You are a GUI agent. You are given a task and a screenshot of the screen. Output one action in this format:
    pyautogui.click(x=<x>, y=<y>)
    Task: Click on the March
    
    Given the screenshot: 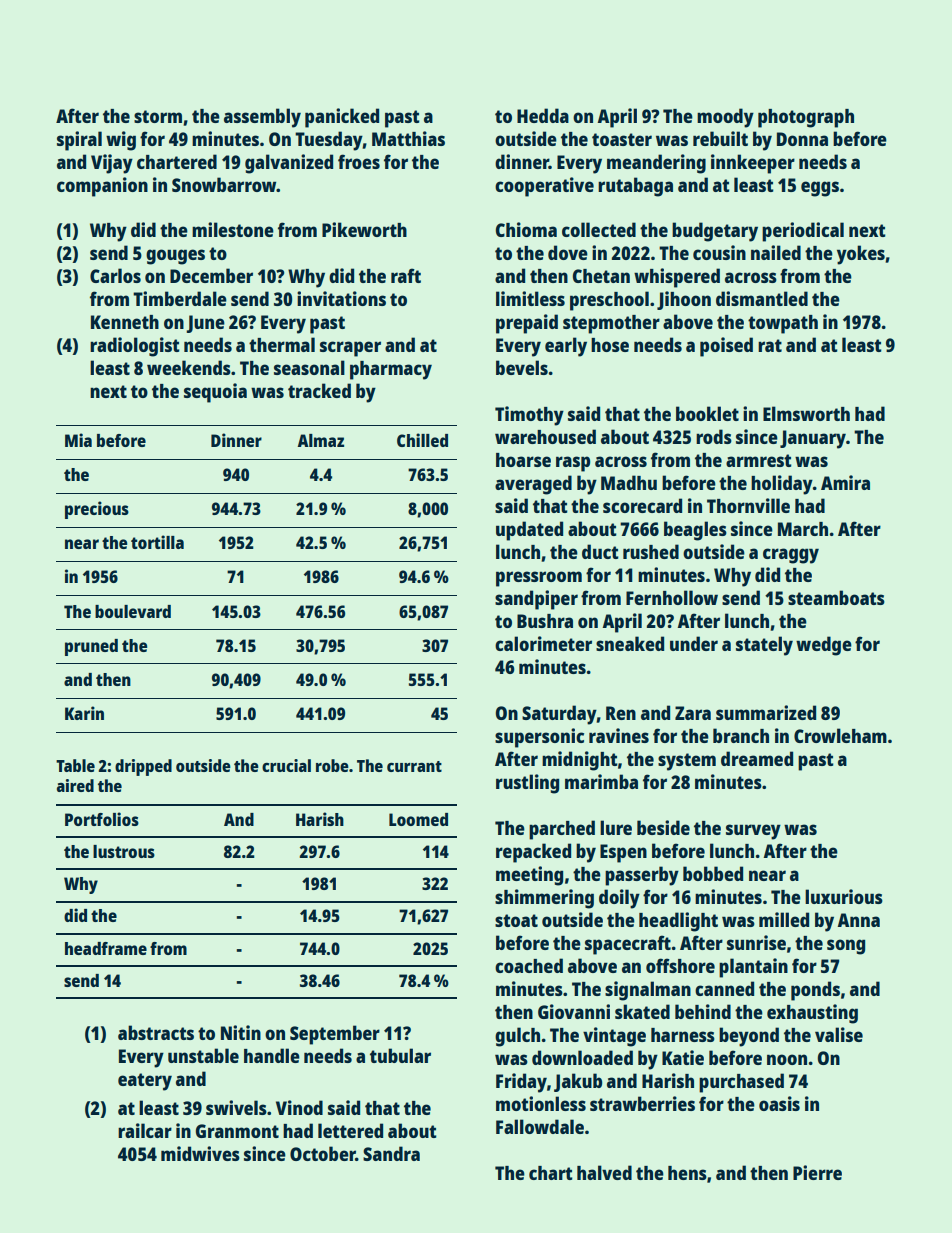 What is the action you would take?
    pyautogui.click(x=803, y=529)
